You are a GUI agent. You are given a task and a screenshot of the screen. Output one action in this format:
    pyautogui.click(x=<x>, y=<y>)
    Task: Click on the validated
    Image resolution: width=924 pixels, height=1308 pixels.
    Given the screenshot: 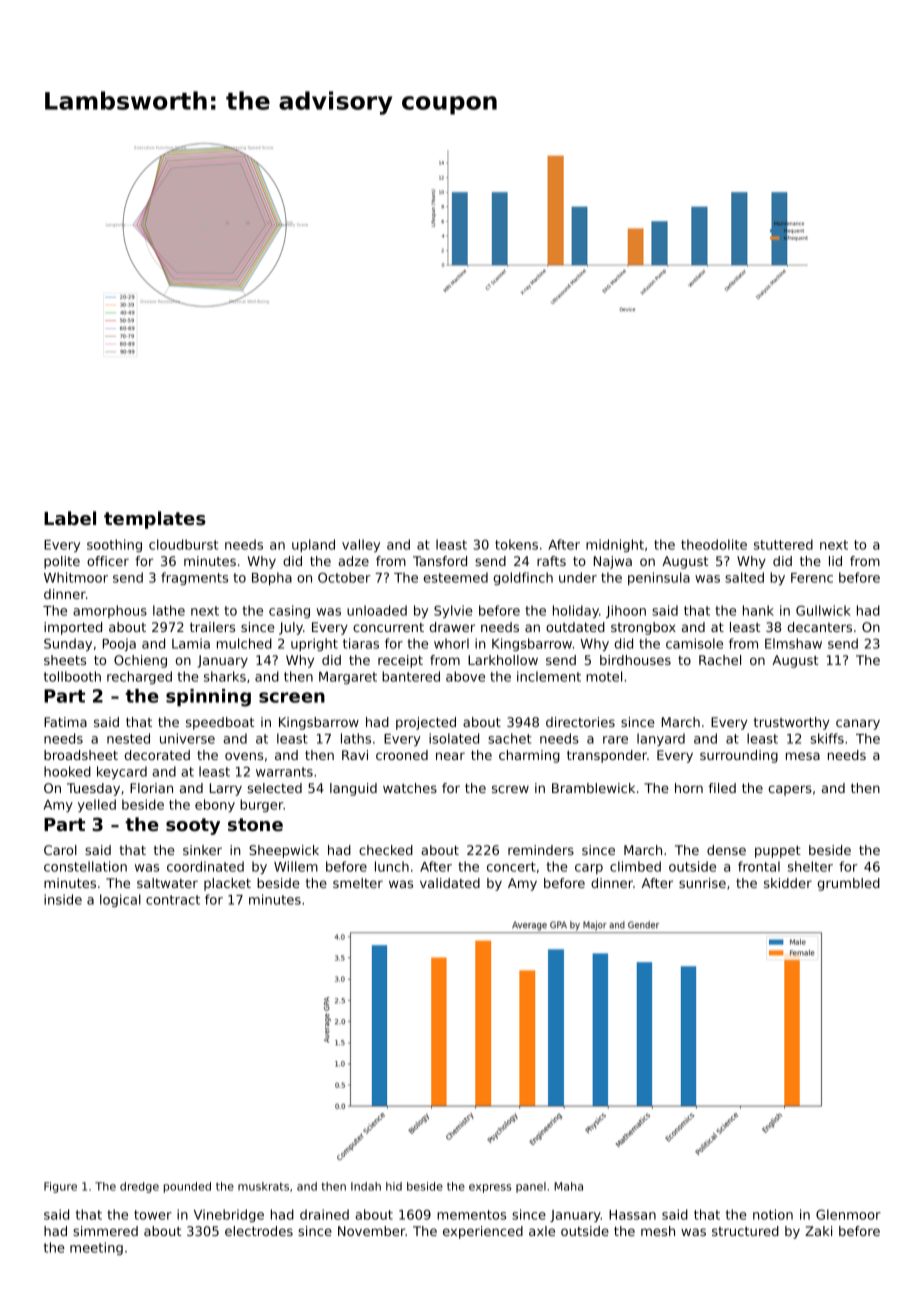 What is the action you would take?
    pyautogui.click(x=450, y=883)
